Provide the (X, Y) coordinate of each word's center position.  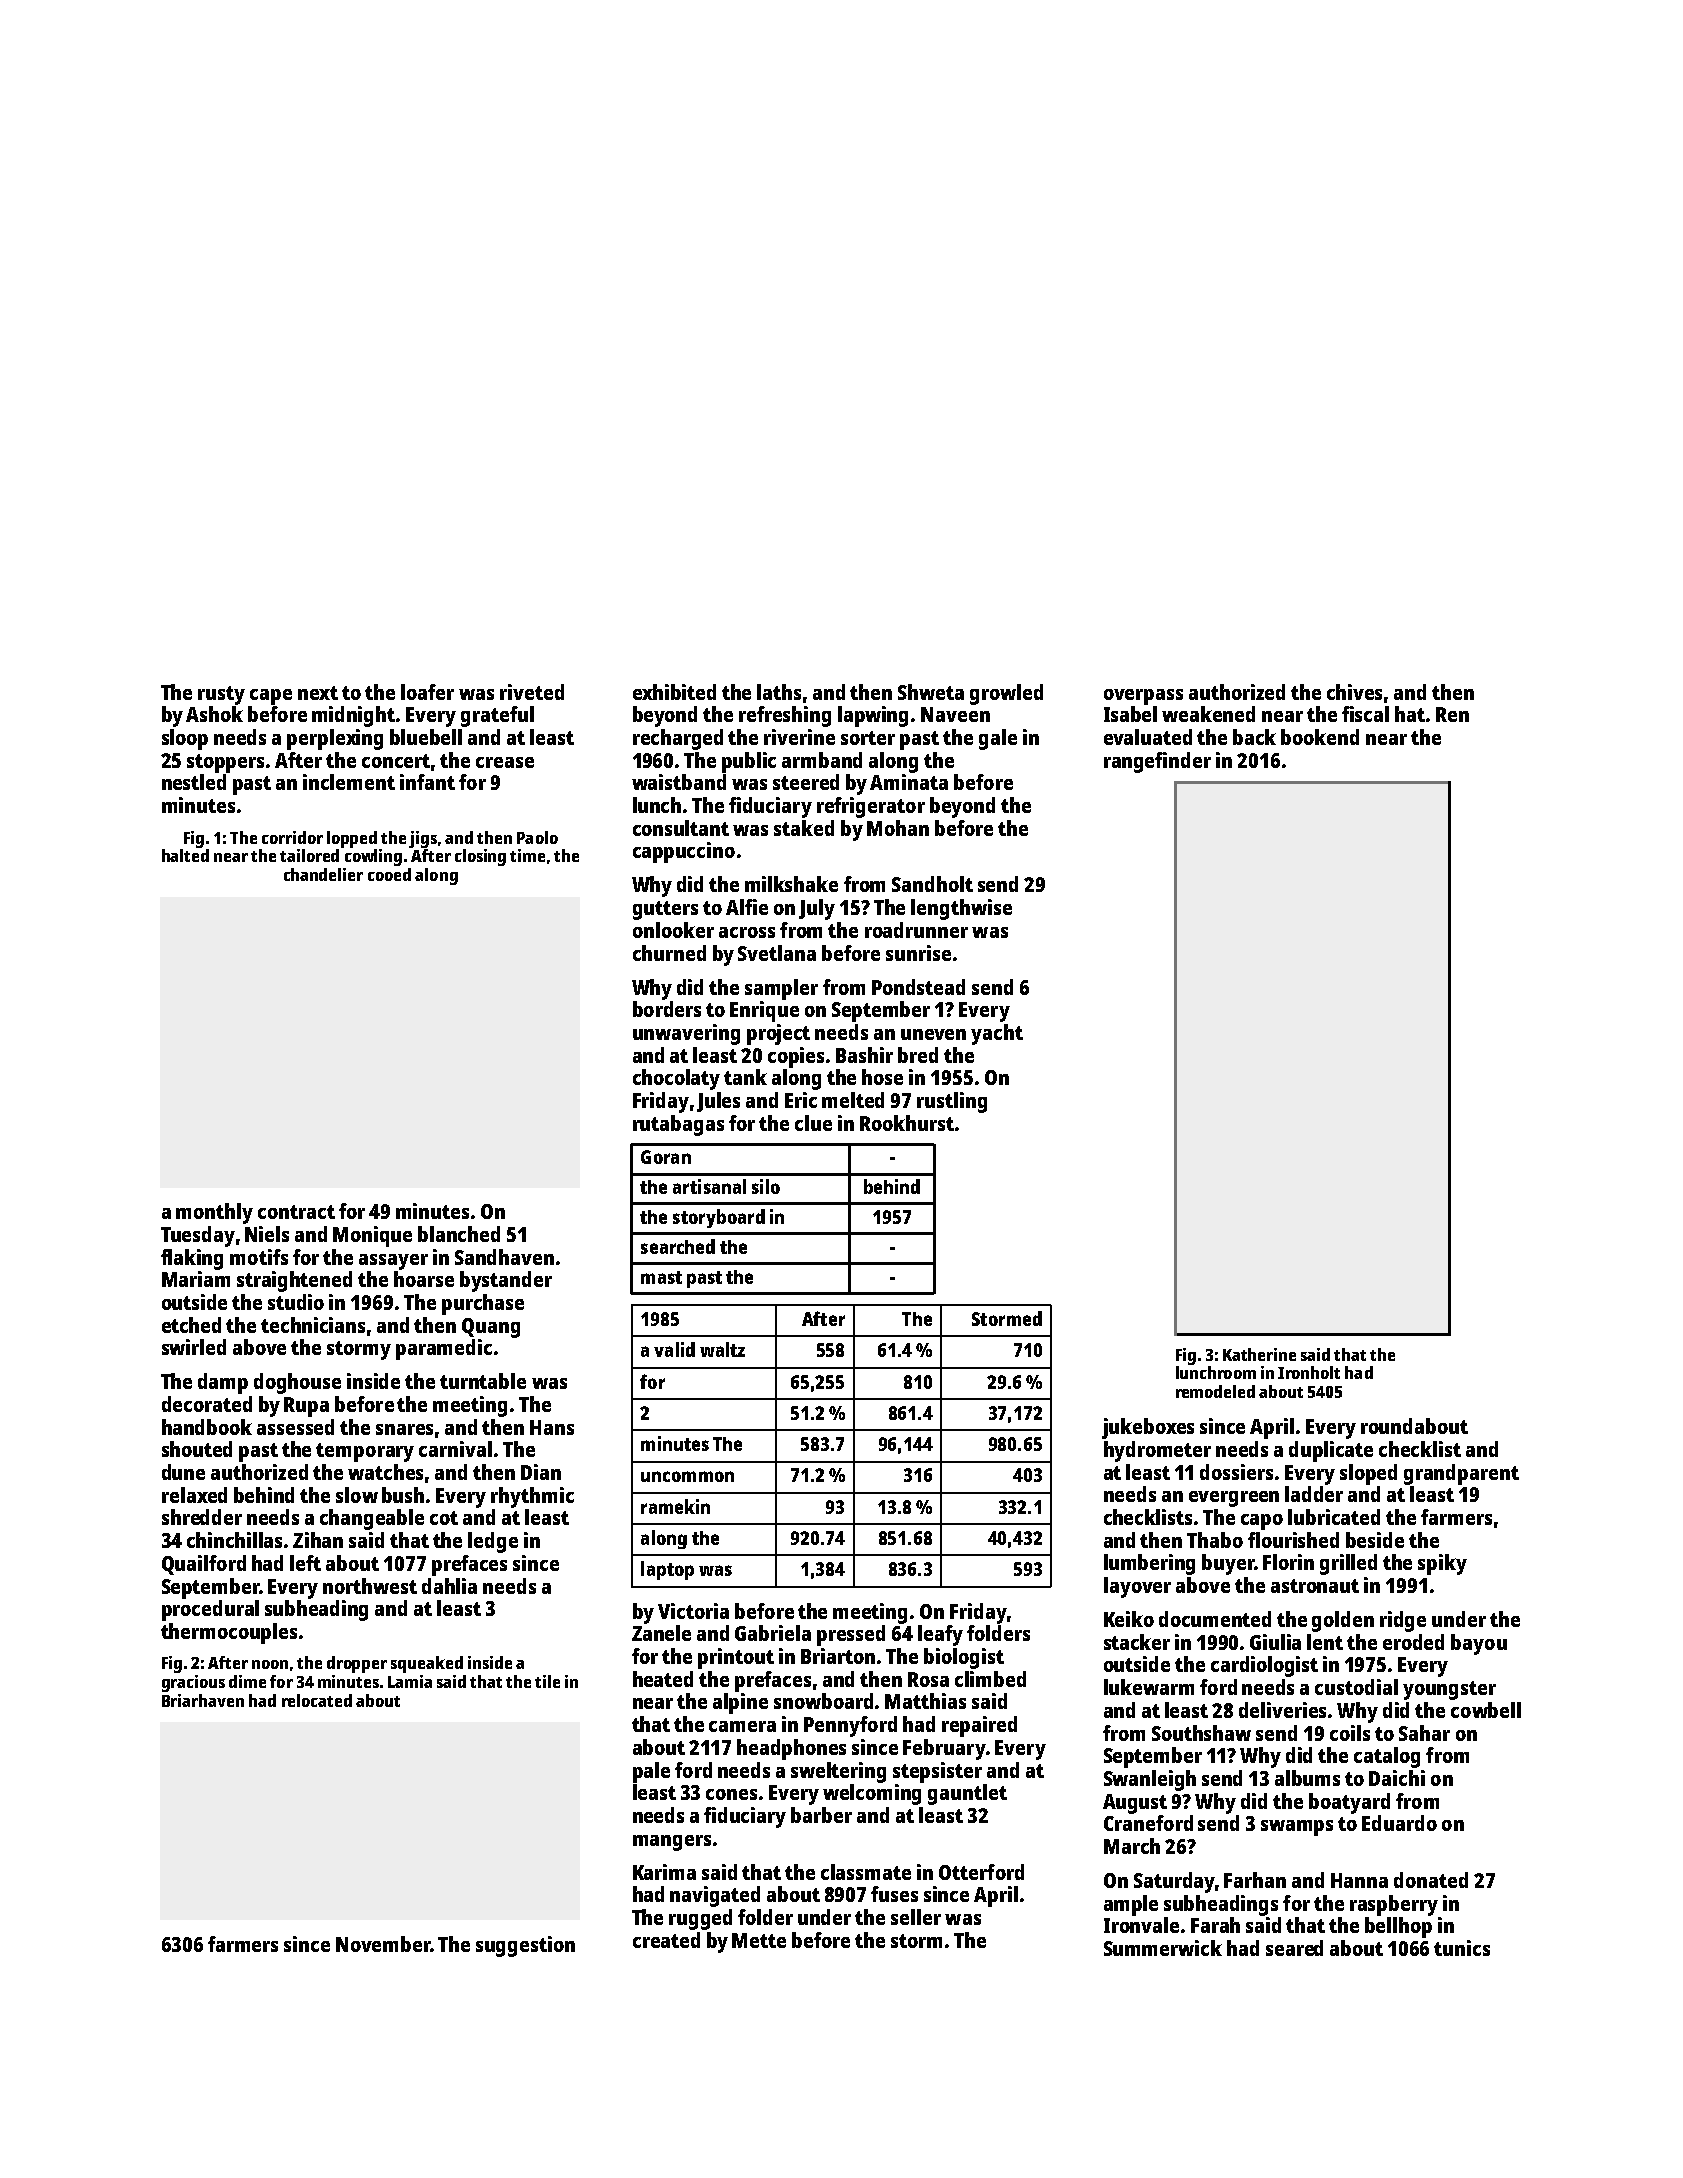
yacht (997, 1034)
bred (918, 1055)
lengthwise (961, 909)
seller (916, 1917)
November (383, 1944)
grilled (1348, 1564)
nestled (194, 782)
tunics (1462, 1948)
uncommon (687, 1476)
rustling (952, 1102)
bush (403, 1495)
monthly (214, 1213)
